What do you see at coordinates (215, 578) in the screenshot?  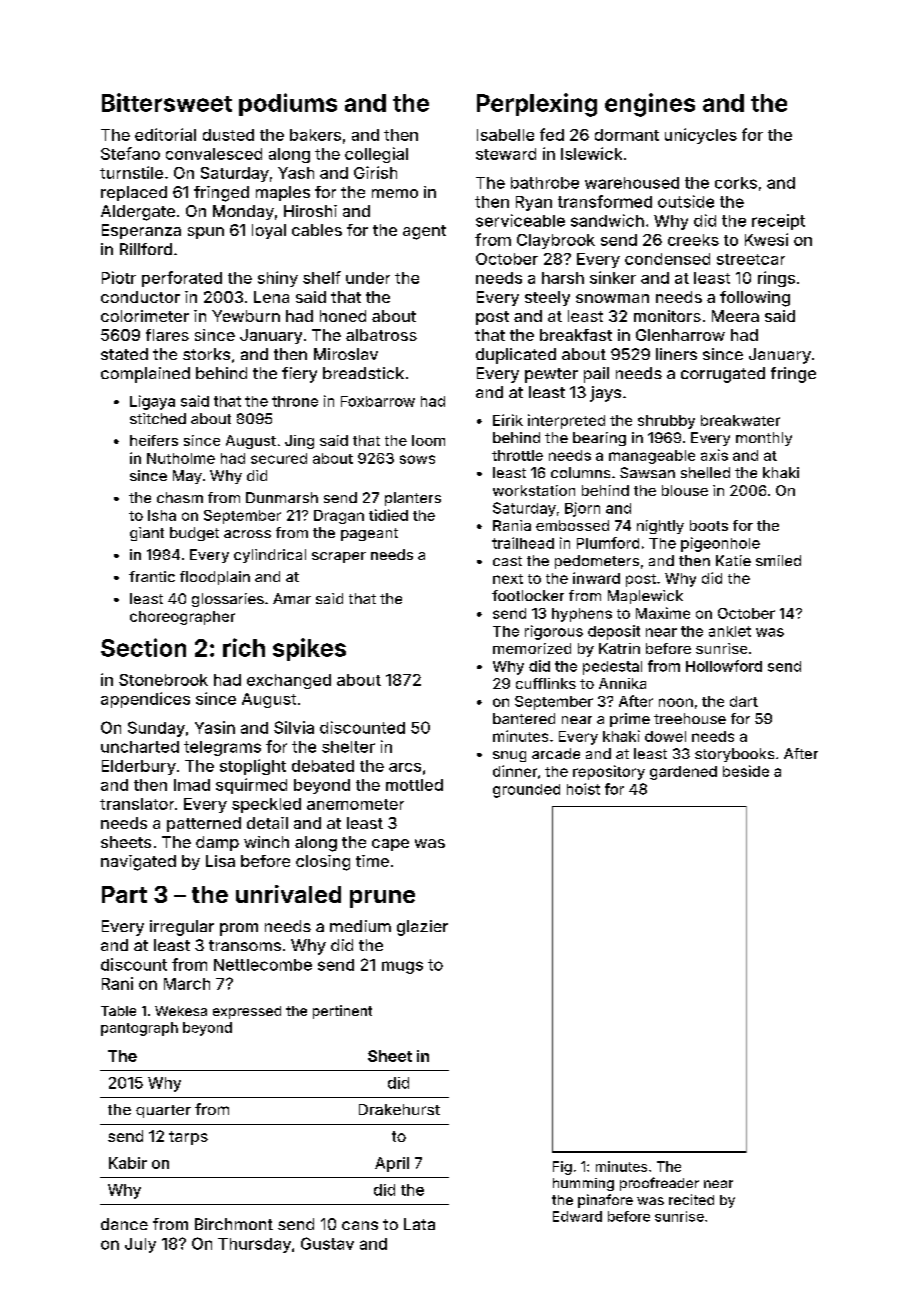 I see `floodplain` at bounding box center [215, 578].
